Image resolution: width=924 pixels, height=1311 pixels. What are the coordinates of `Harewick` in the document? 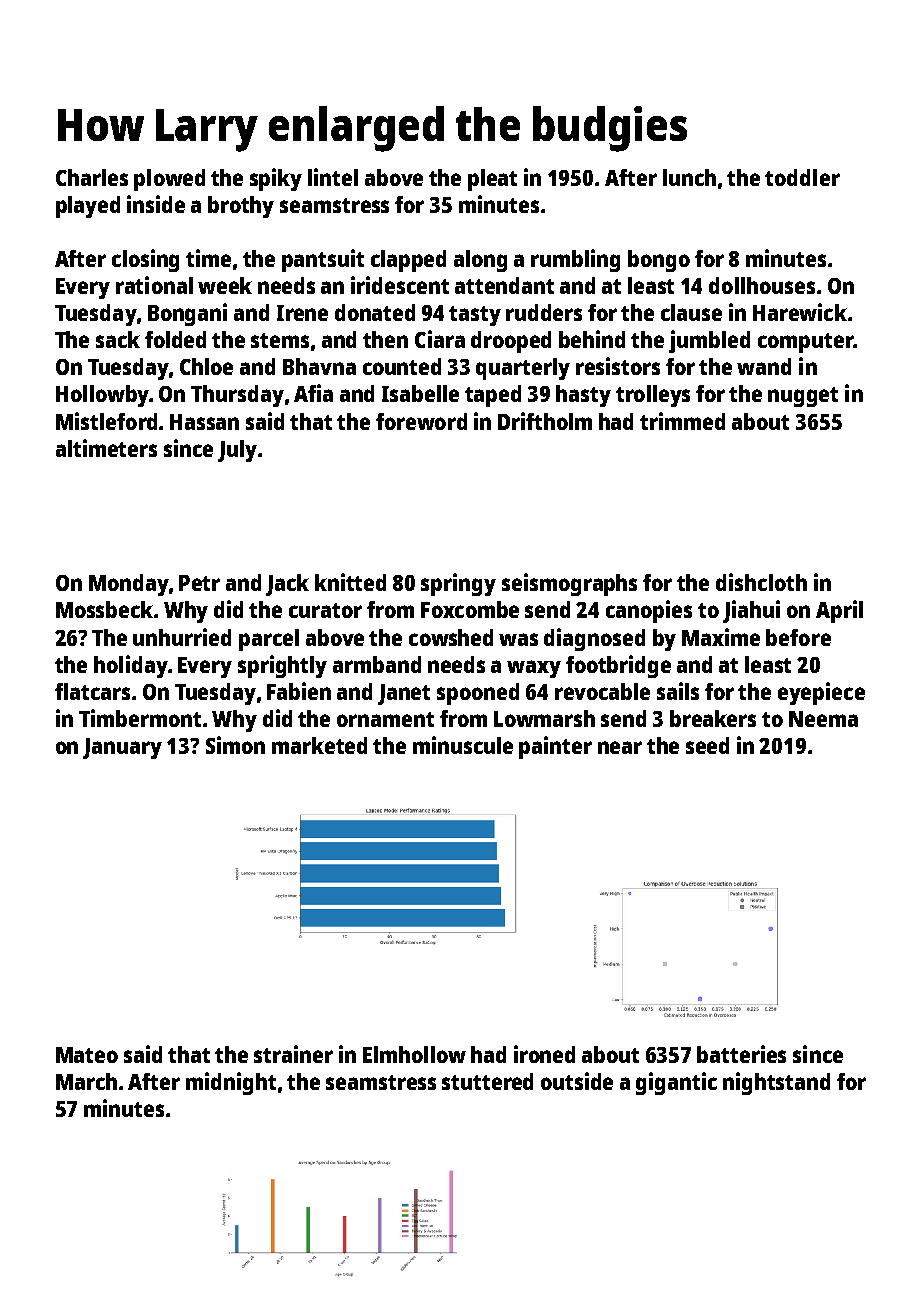 It's located at (800, 312).
